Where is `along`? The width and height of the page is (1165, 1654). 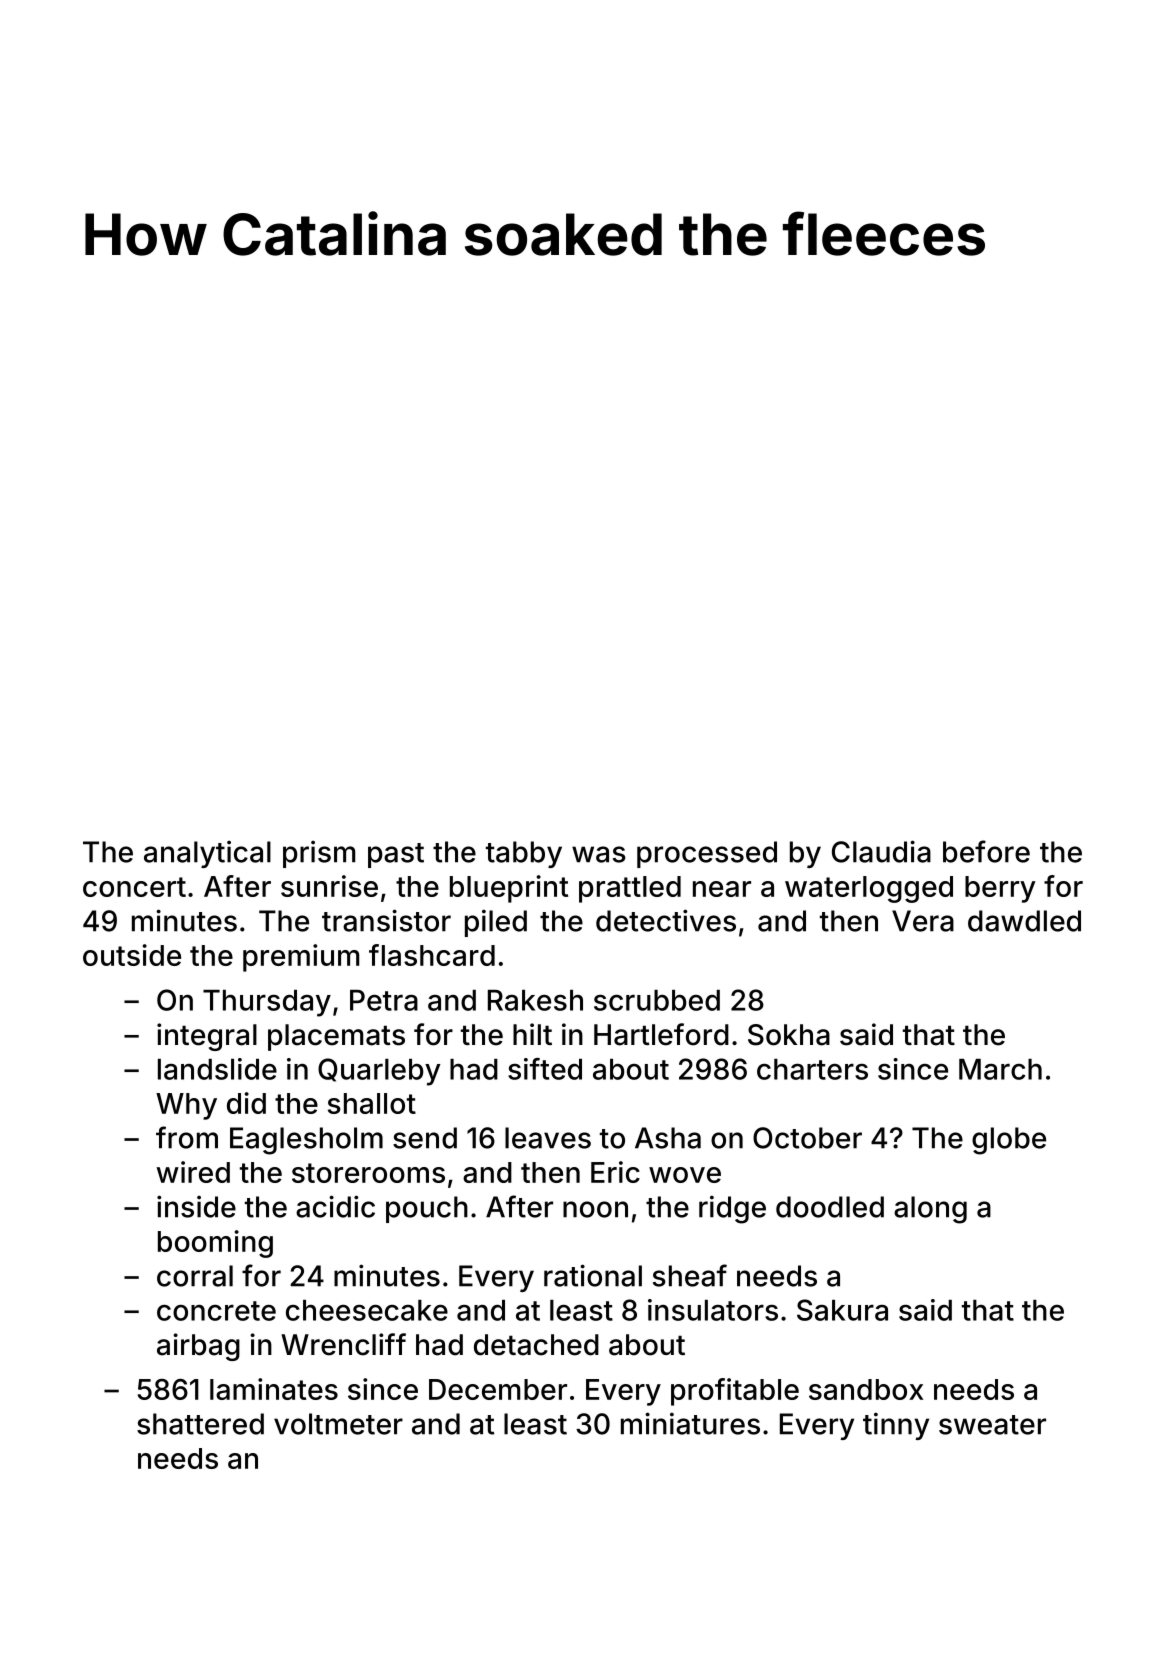 along is located at coordinates (930, 1210).
